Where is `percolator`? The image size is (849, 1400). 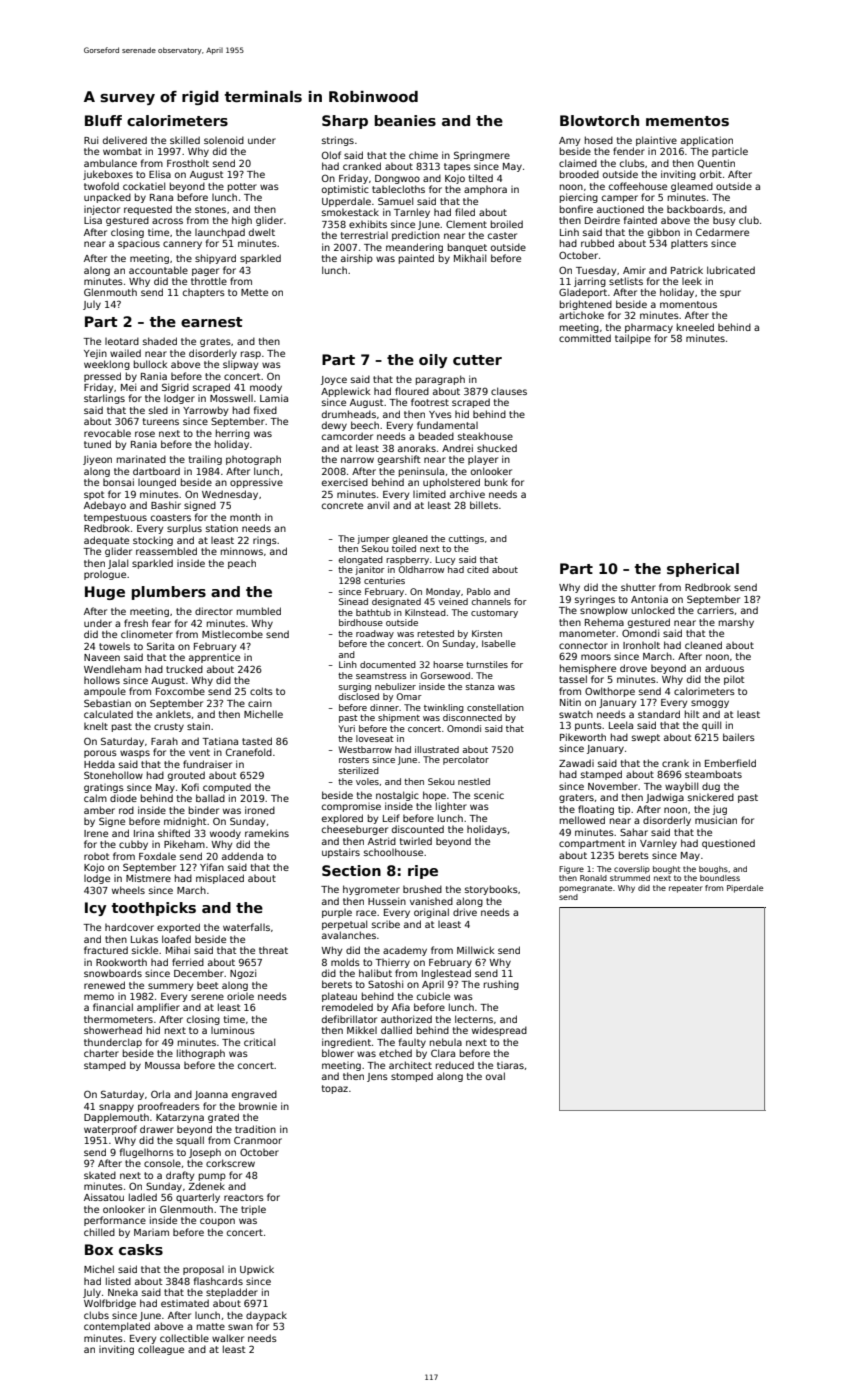 percolator is located at coordinates (466, 760).
